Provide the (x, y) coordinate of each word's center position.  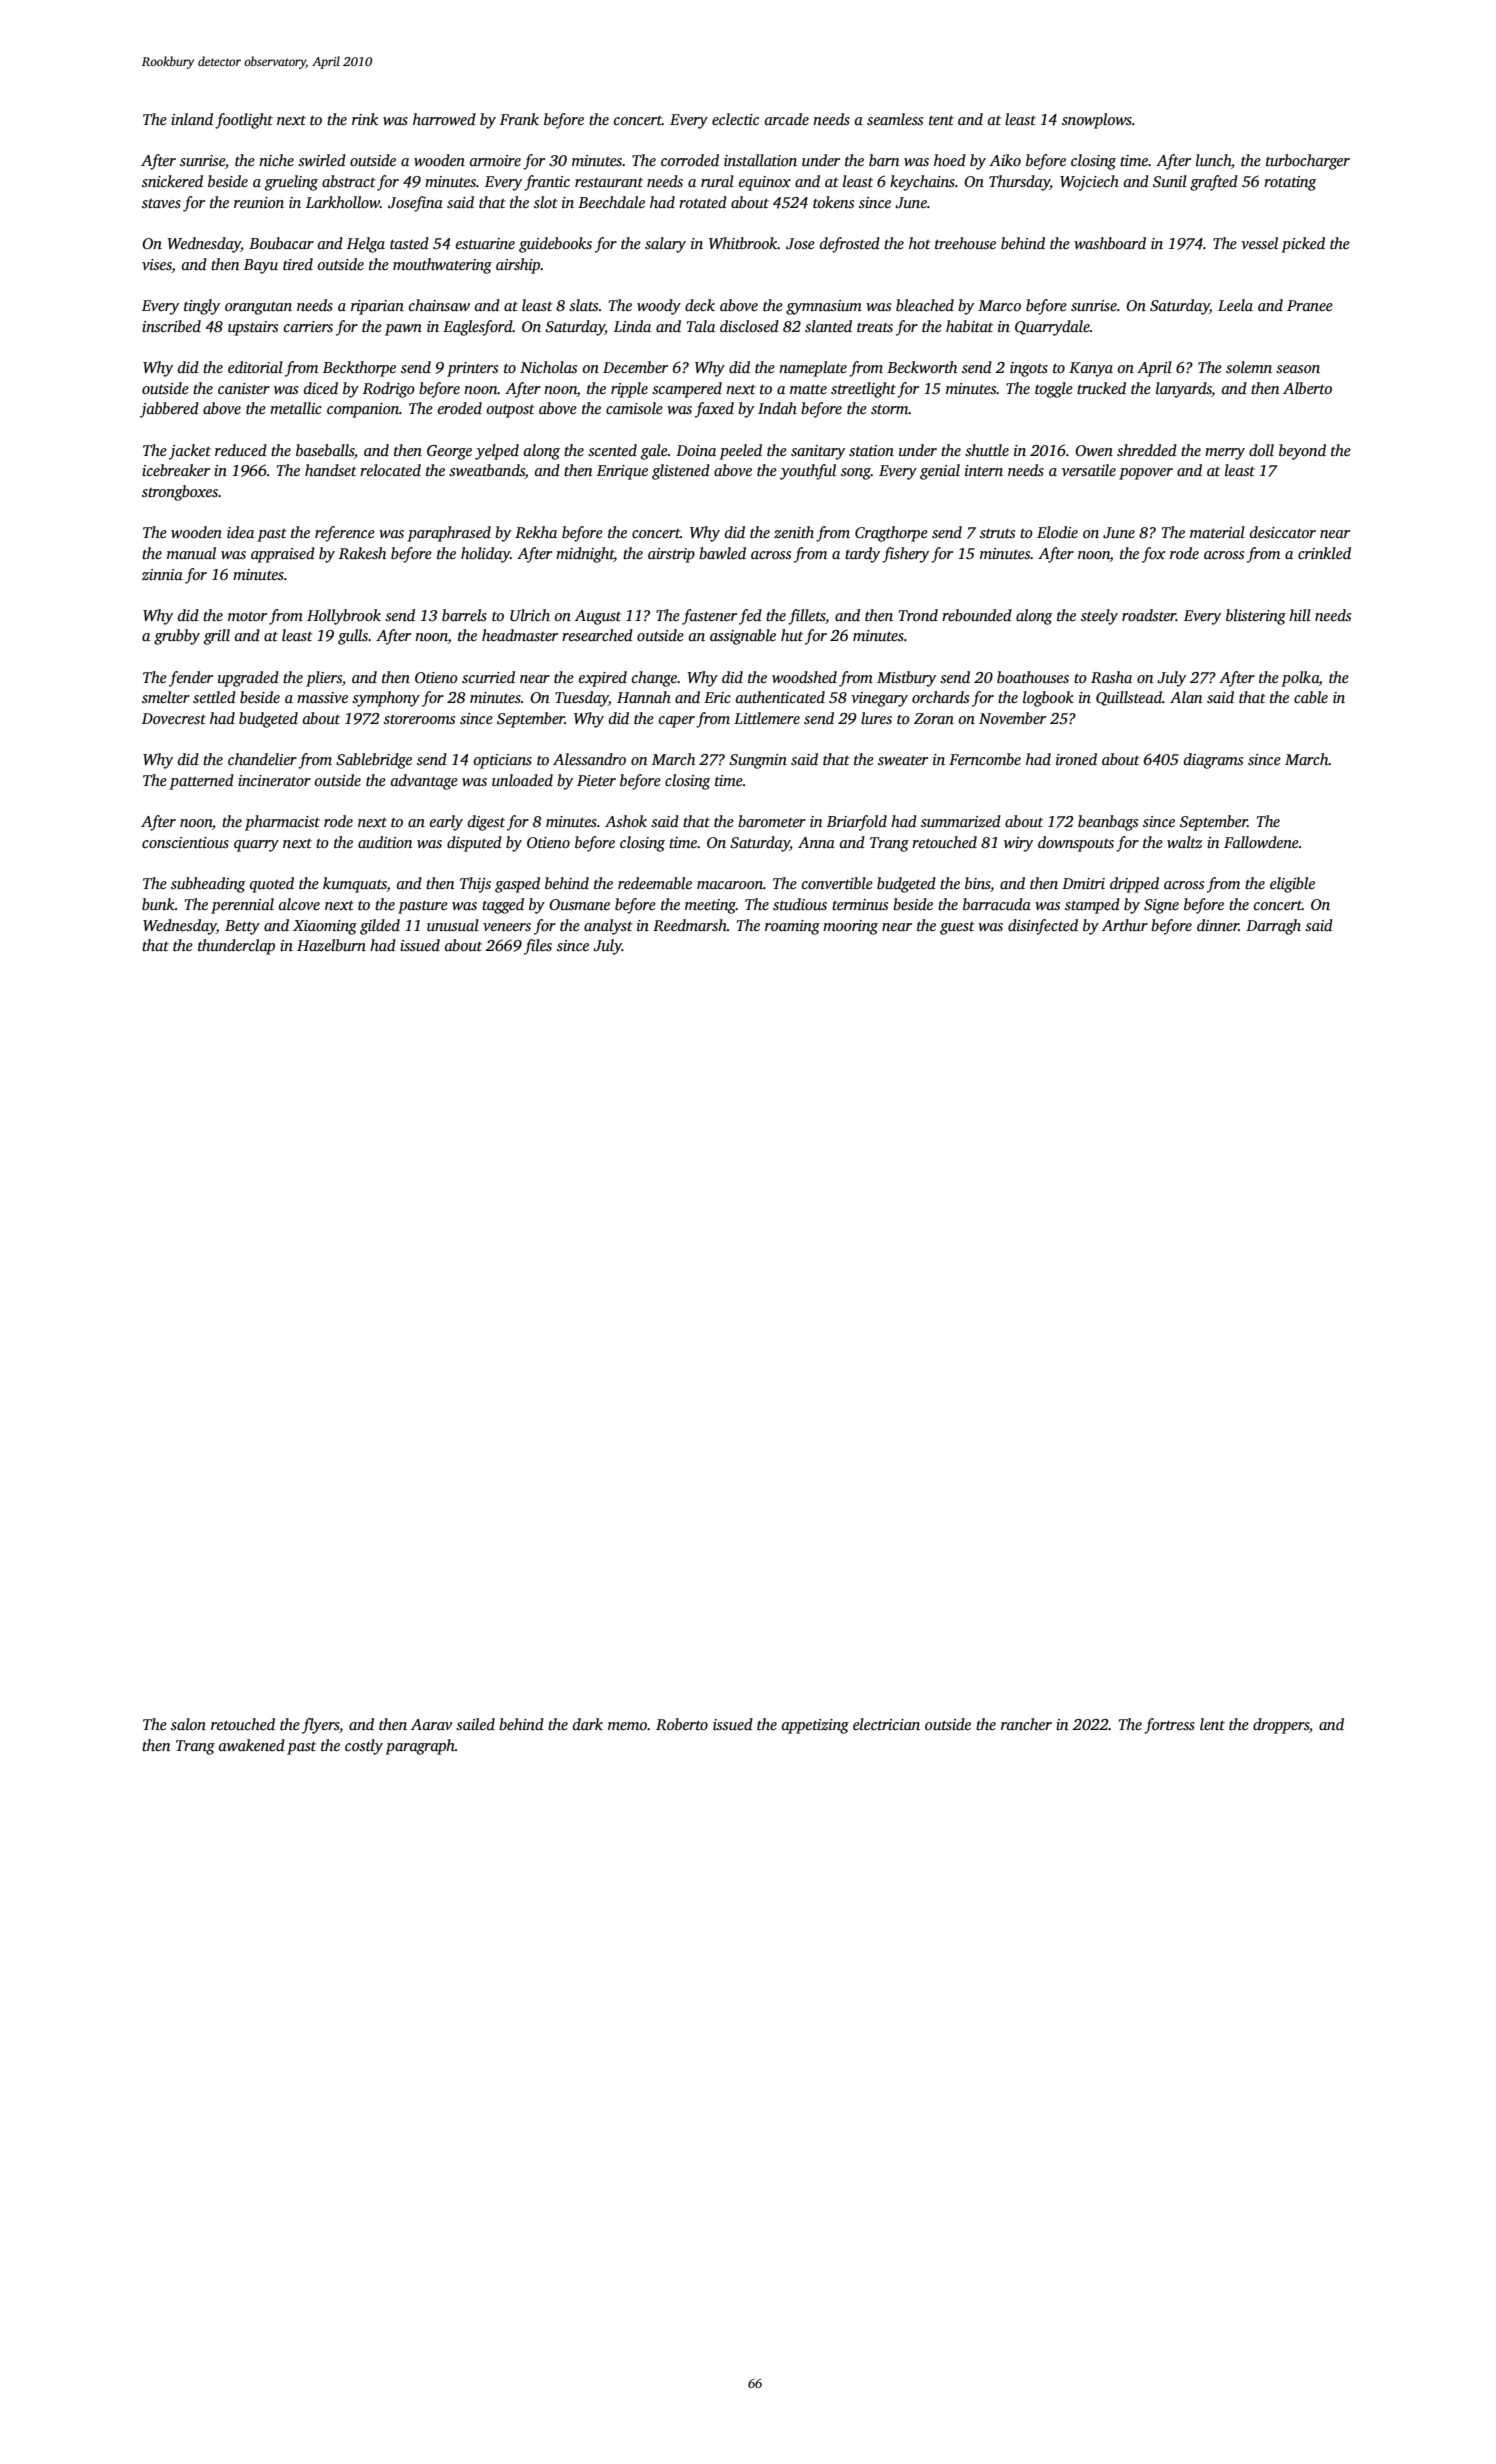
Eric (717, 697)
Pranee (1310, 305)
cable (1311, 697)
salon (188, 1724)
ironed (1076, 759)
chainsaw (439, 305)
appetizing (815, 1726)
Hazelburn (331, 945)
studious (800, 904)
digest (486, 823)
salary (665, 245)
